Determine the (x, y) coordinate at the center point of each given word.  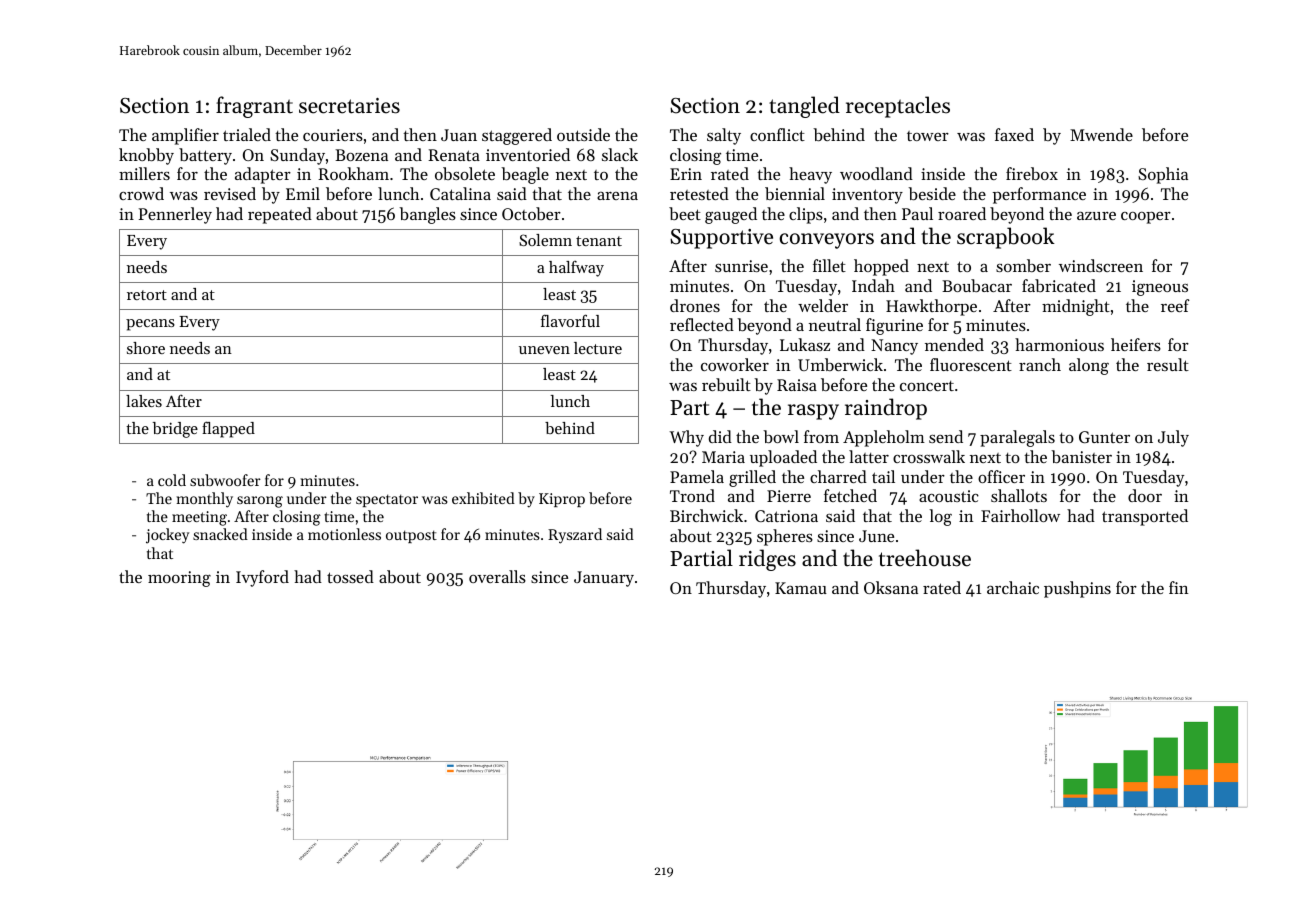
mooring (179, 579)
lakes (144, 401)
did (720, 436)
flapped (228, 429)
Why (686, 438)
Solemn (545, 240)
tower (928, 136)
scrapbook (1006, 238)
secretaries (349, 106)
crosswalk (929, 456)
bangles (427, 215)
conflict (777, 134)
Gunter (1104, 437)
